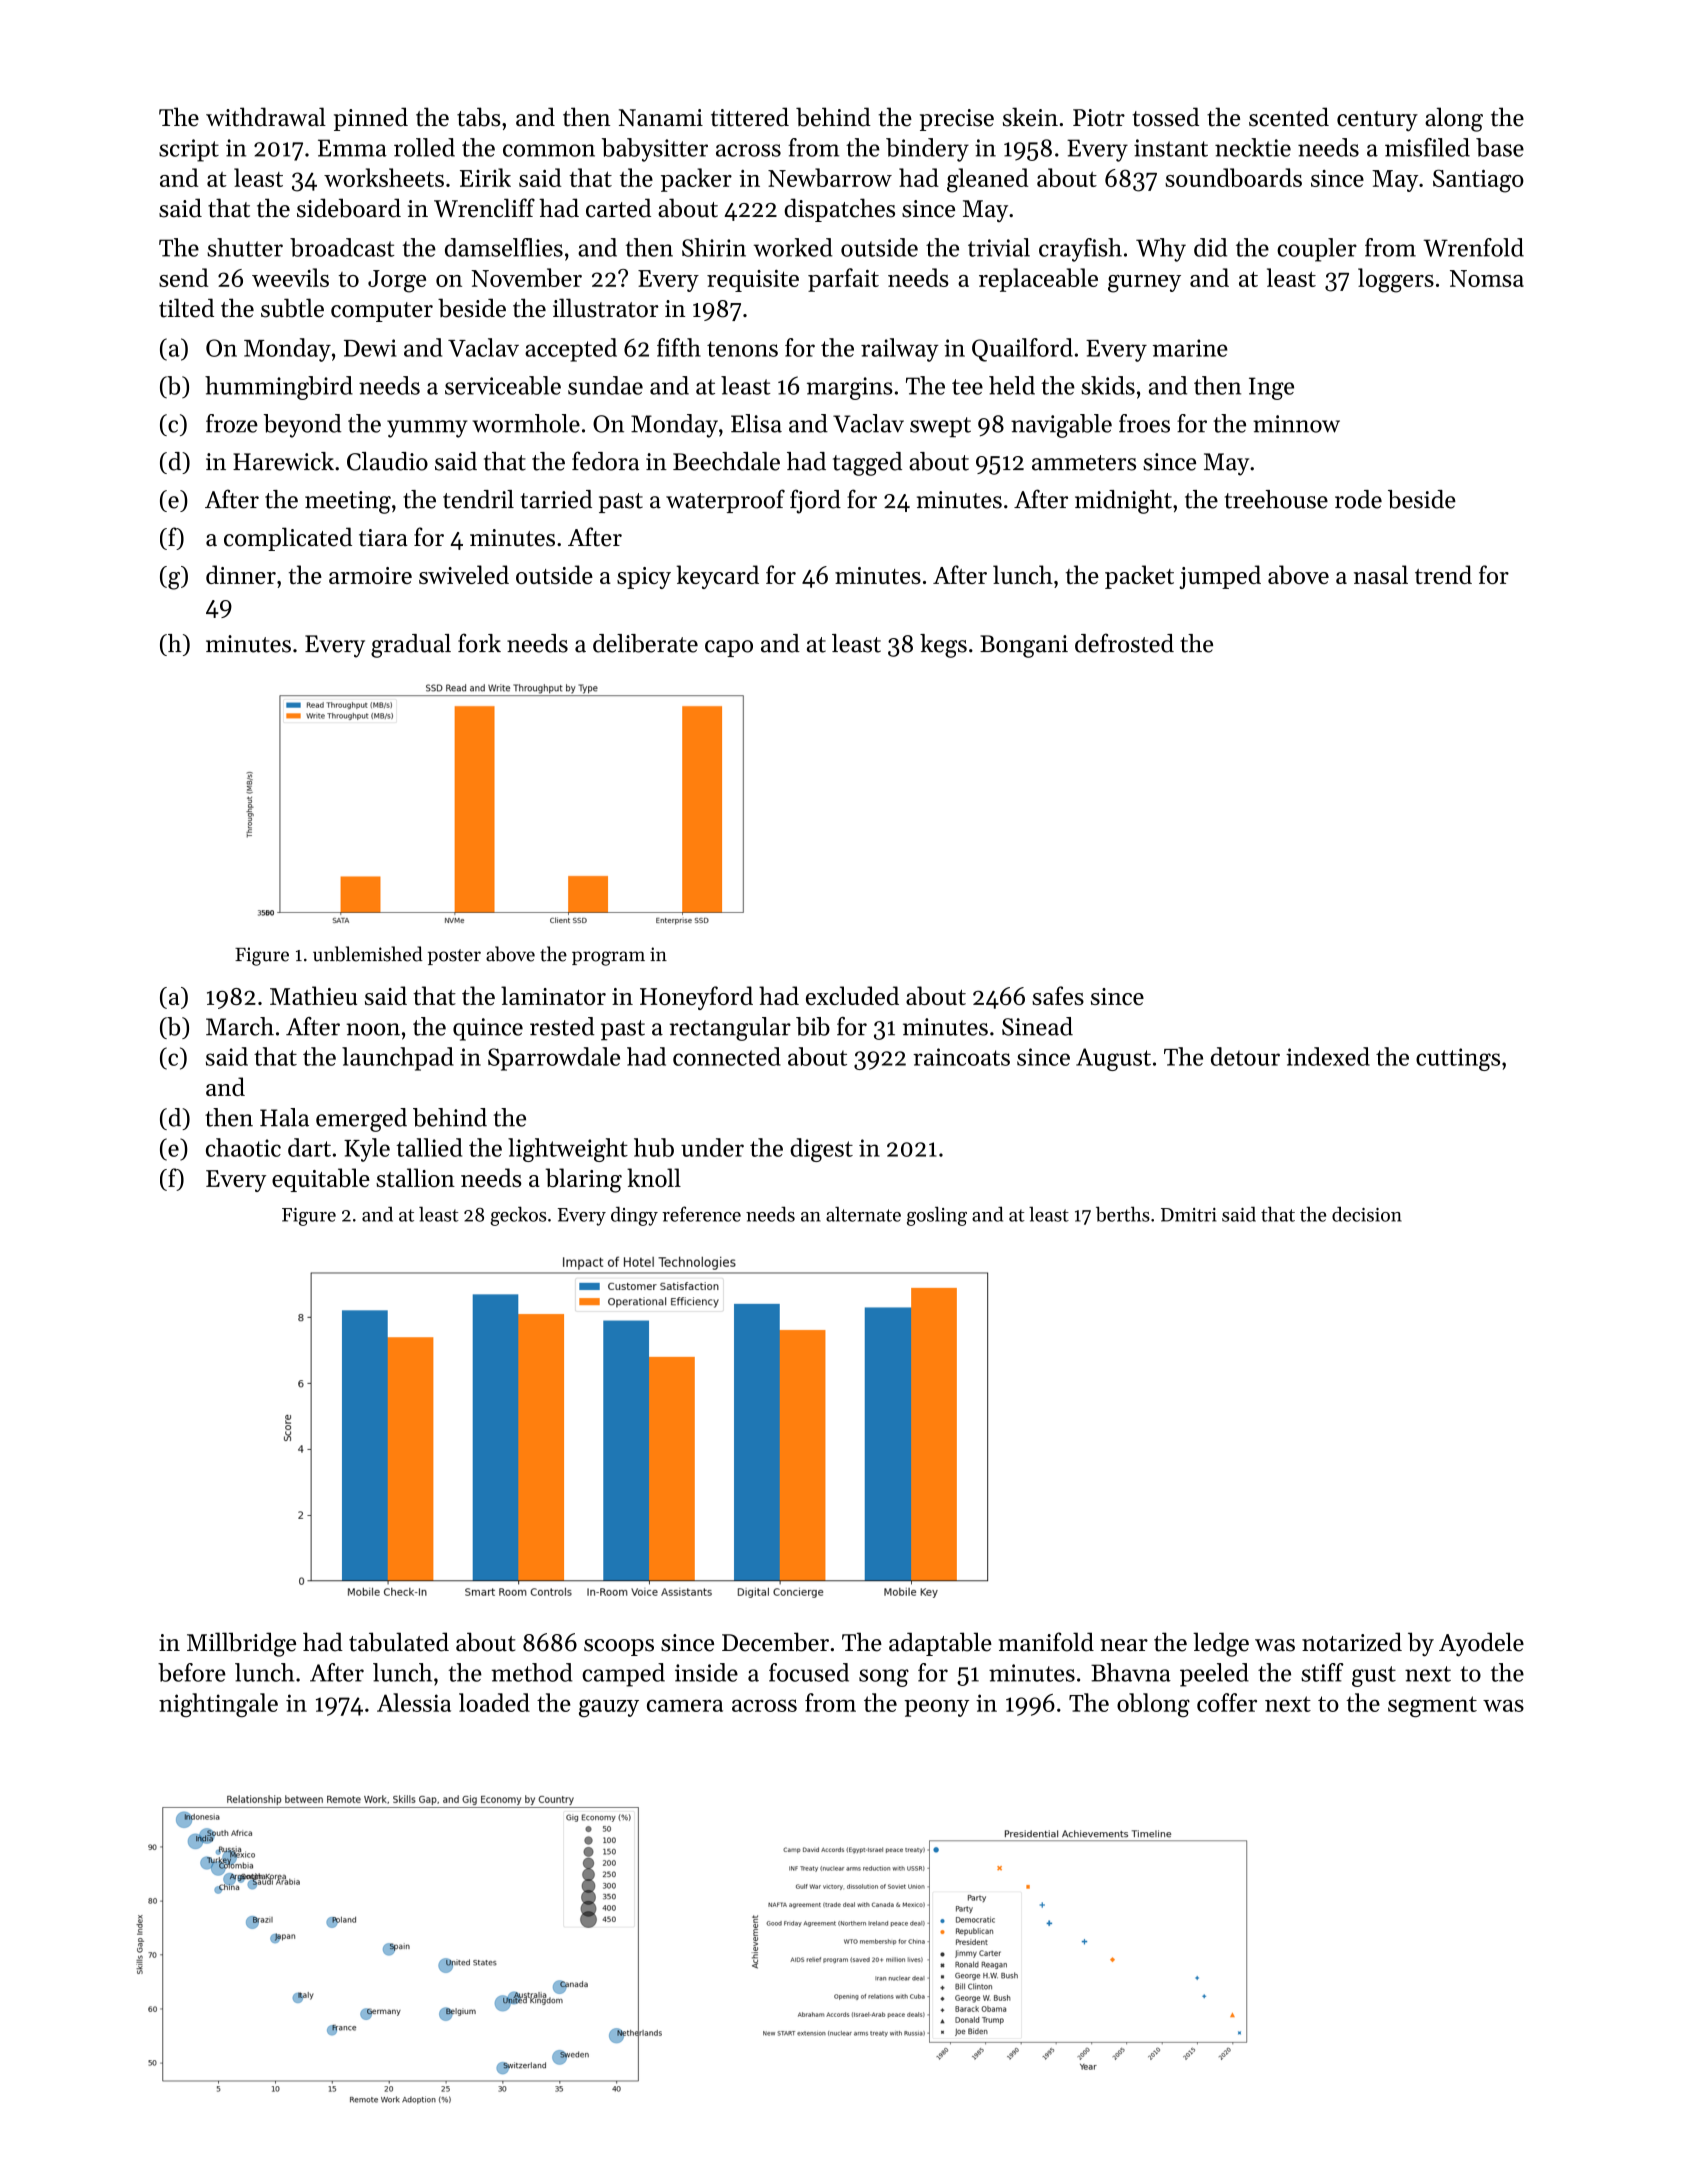 This screenshot has width=1683, height=2178. I want to click on near, so click(1124, 1645).
